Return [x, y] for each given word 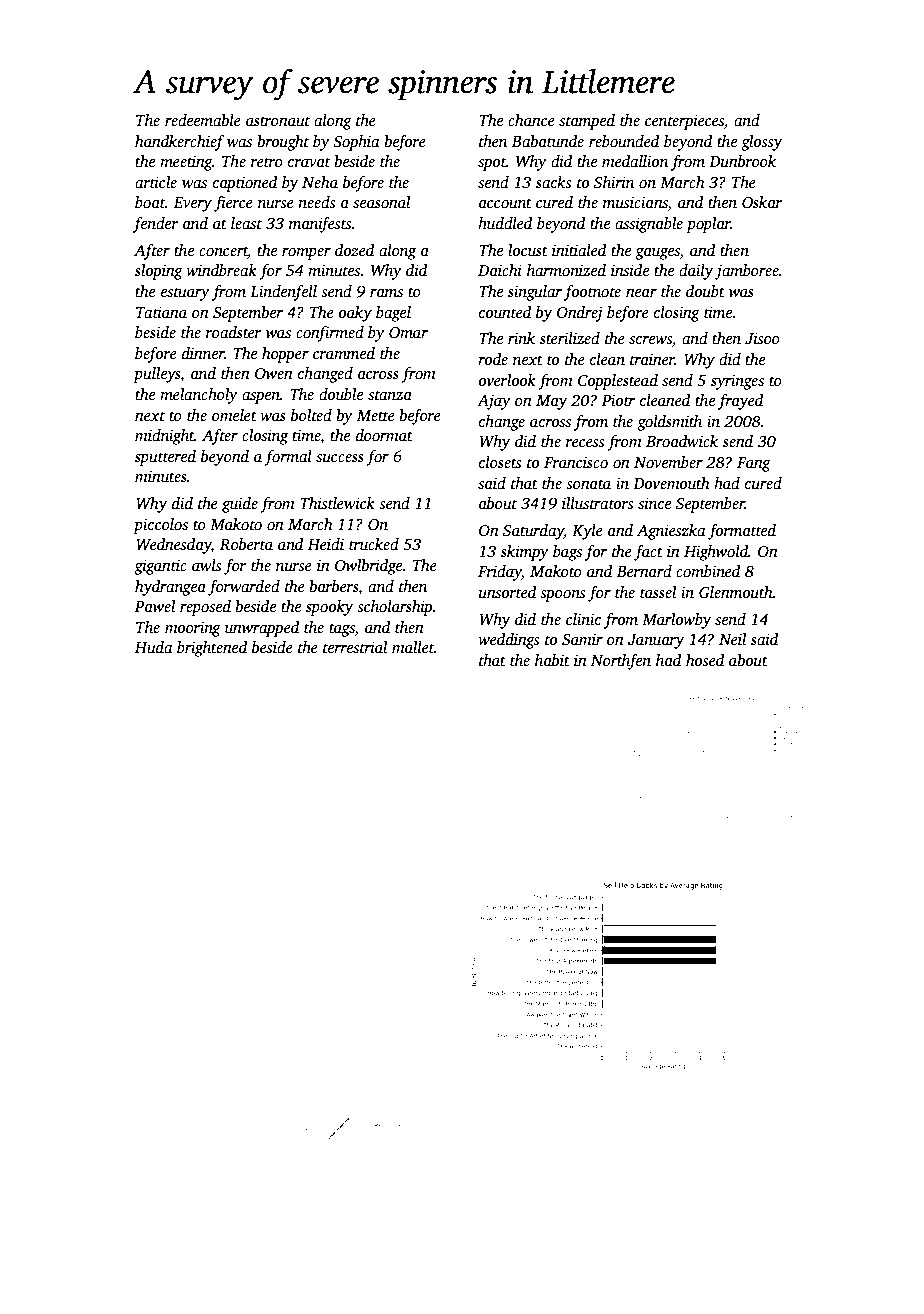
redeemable [203, 120]
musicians [635, 203]
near [641, 293]
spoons [562, 596]
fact [648, 553]
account [505, 203]
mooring [193, 629]
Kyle [587, 532]
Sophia [356, 143]
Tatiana [161, 312]
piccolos [160, 526]
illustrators [597, 503]
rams [386, 293]
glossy [761, 143]
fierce [233, 204]
